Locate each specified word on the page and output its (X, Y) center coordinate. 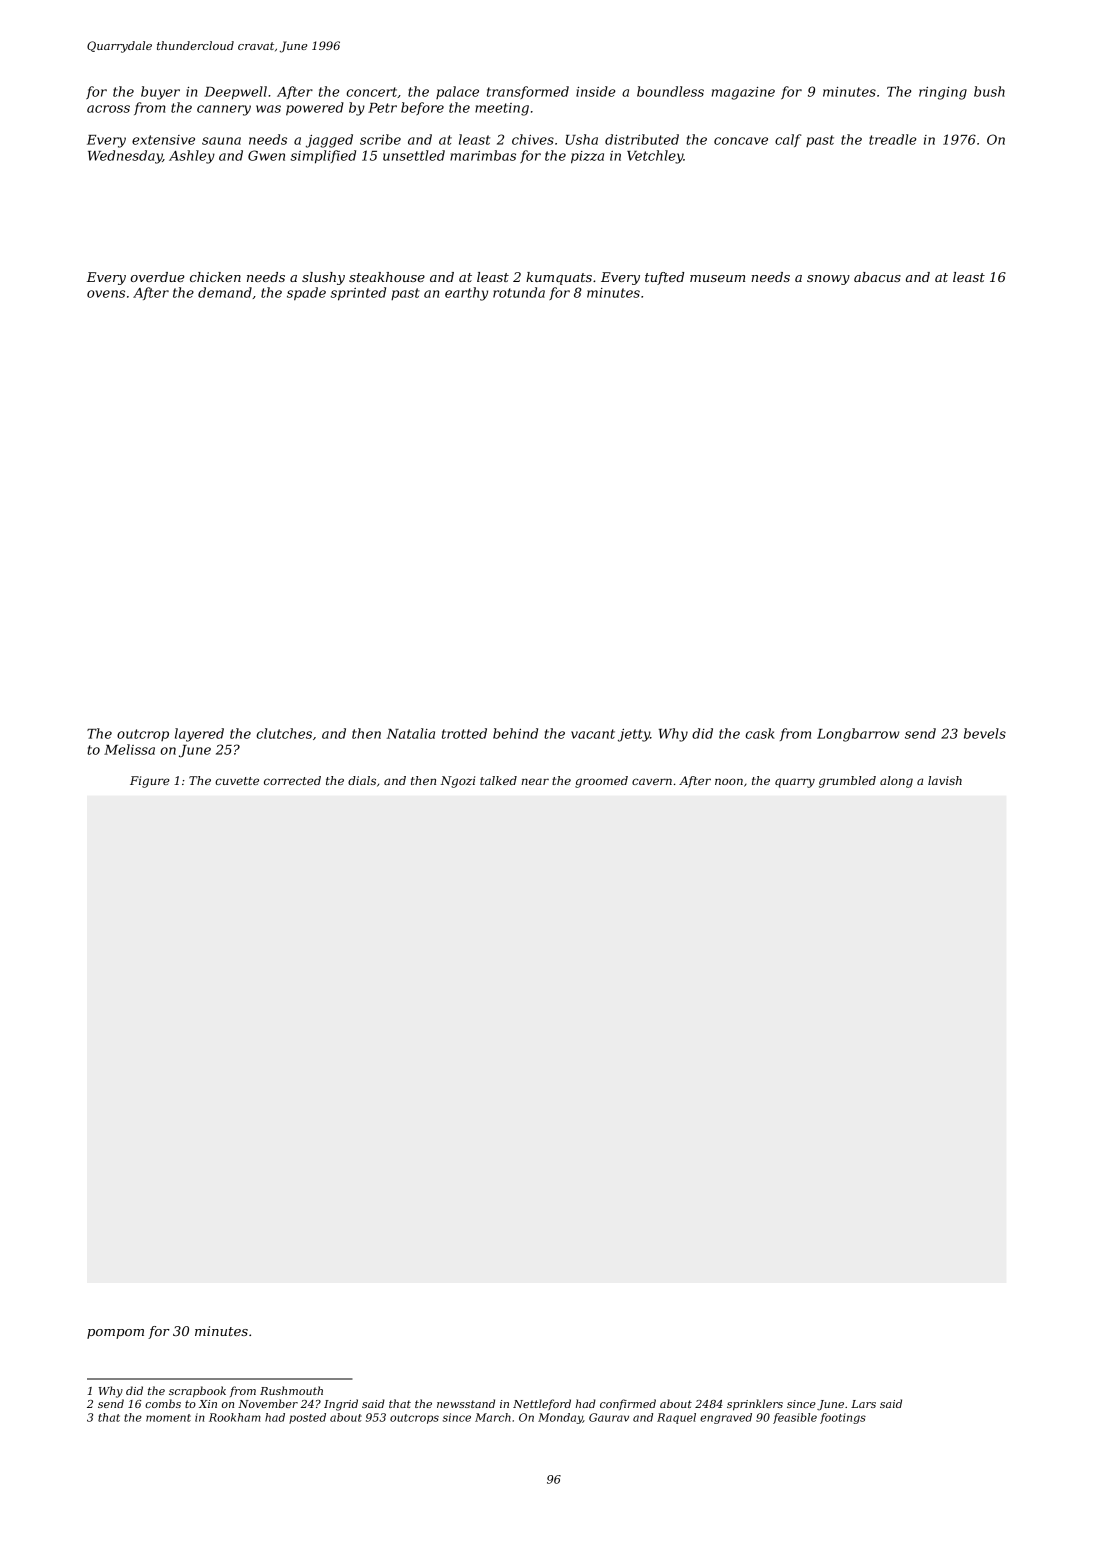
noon (729, 781)
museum (717, 278)
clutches (284, 733)
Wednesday (125, 157)
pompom (115, 1334)
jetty (634, 735)
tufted (664, 278)
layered (199, 735)
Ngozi (458, 782)
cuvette (237, 781)
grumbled (847, 782)
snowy (828, 280)
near (535, 781)
